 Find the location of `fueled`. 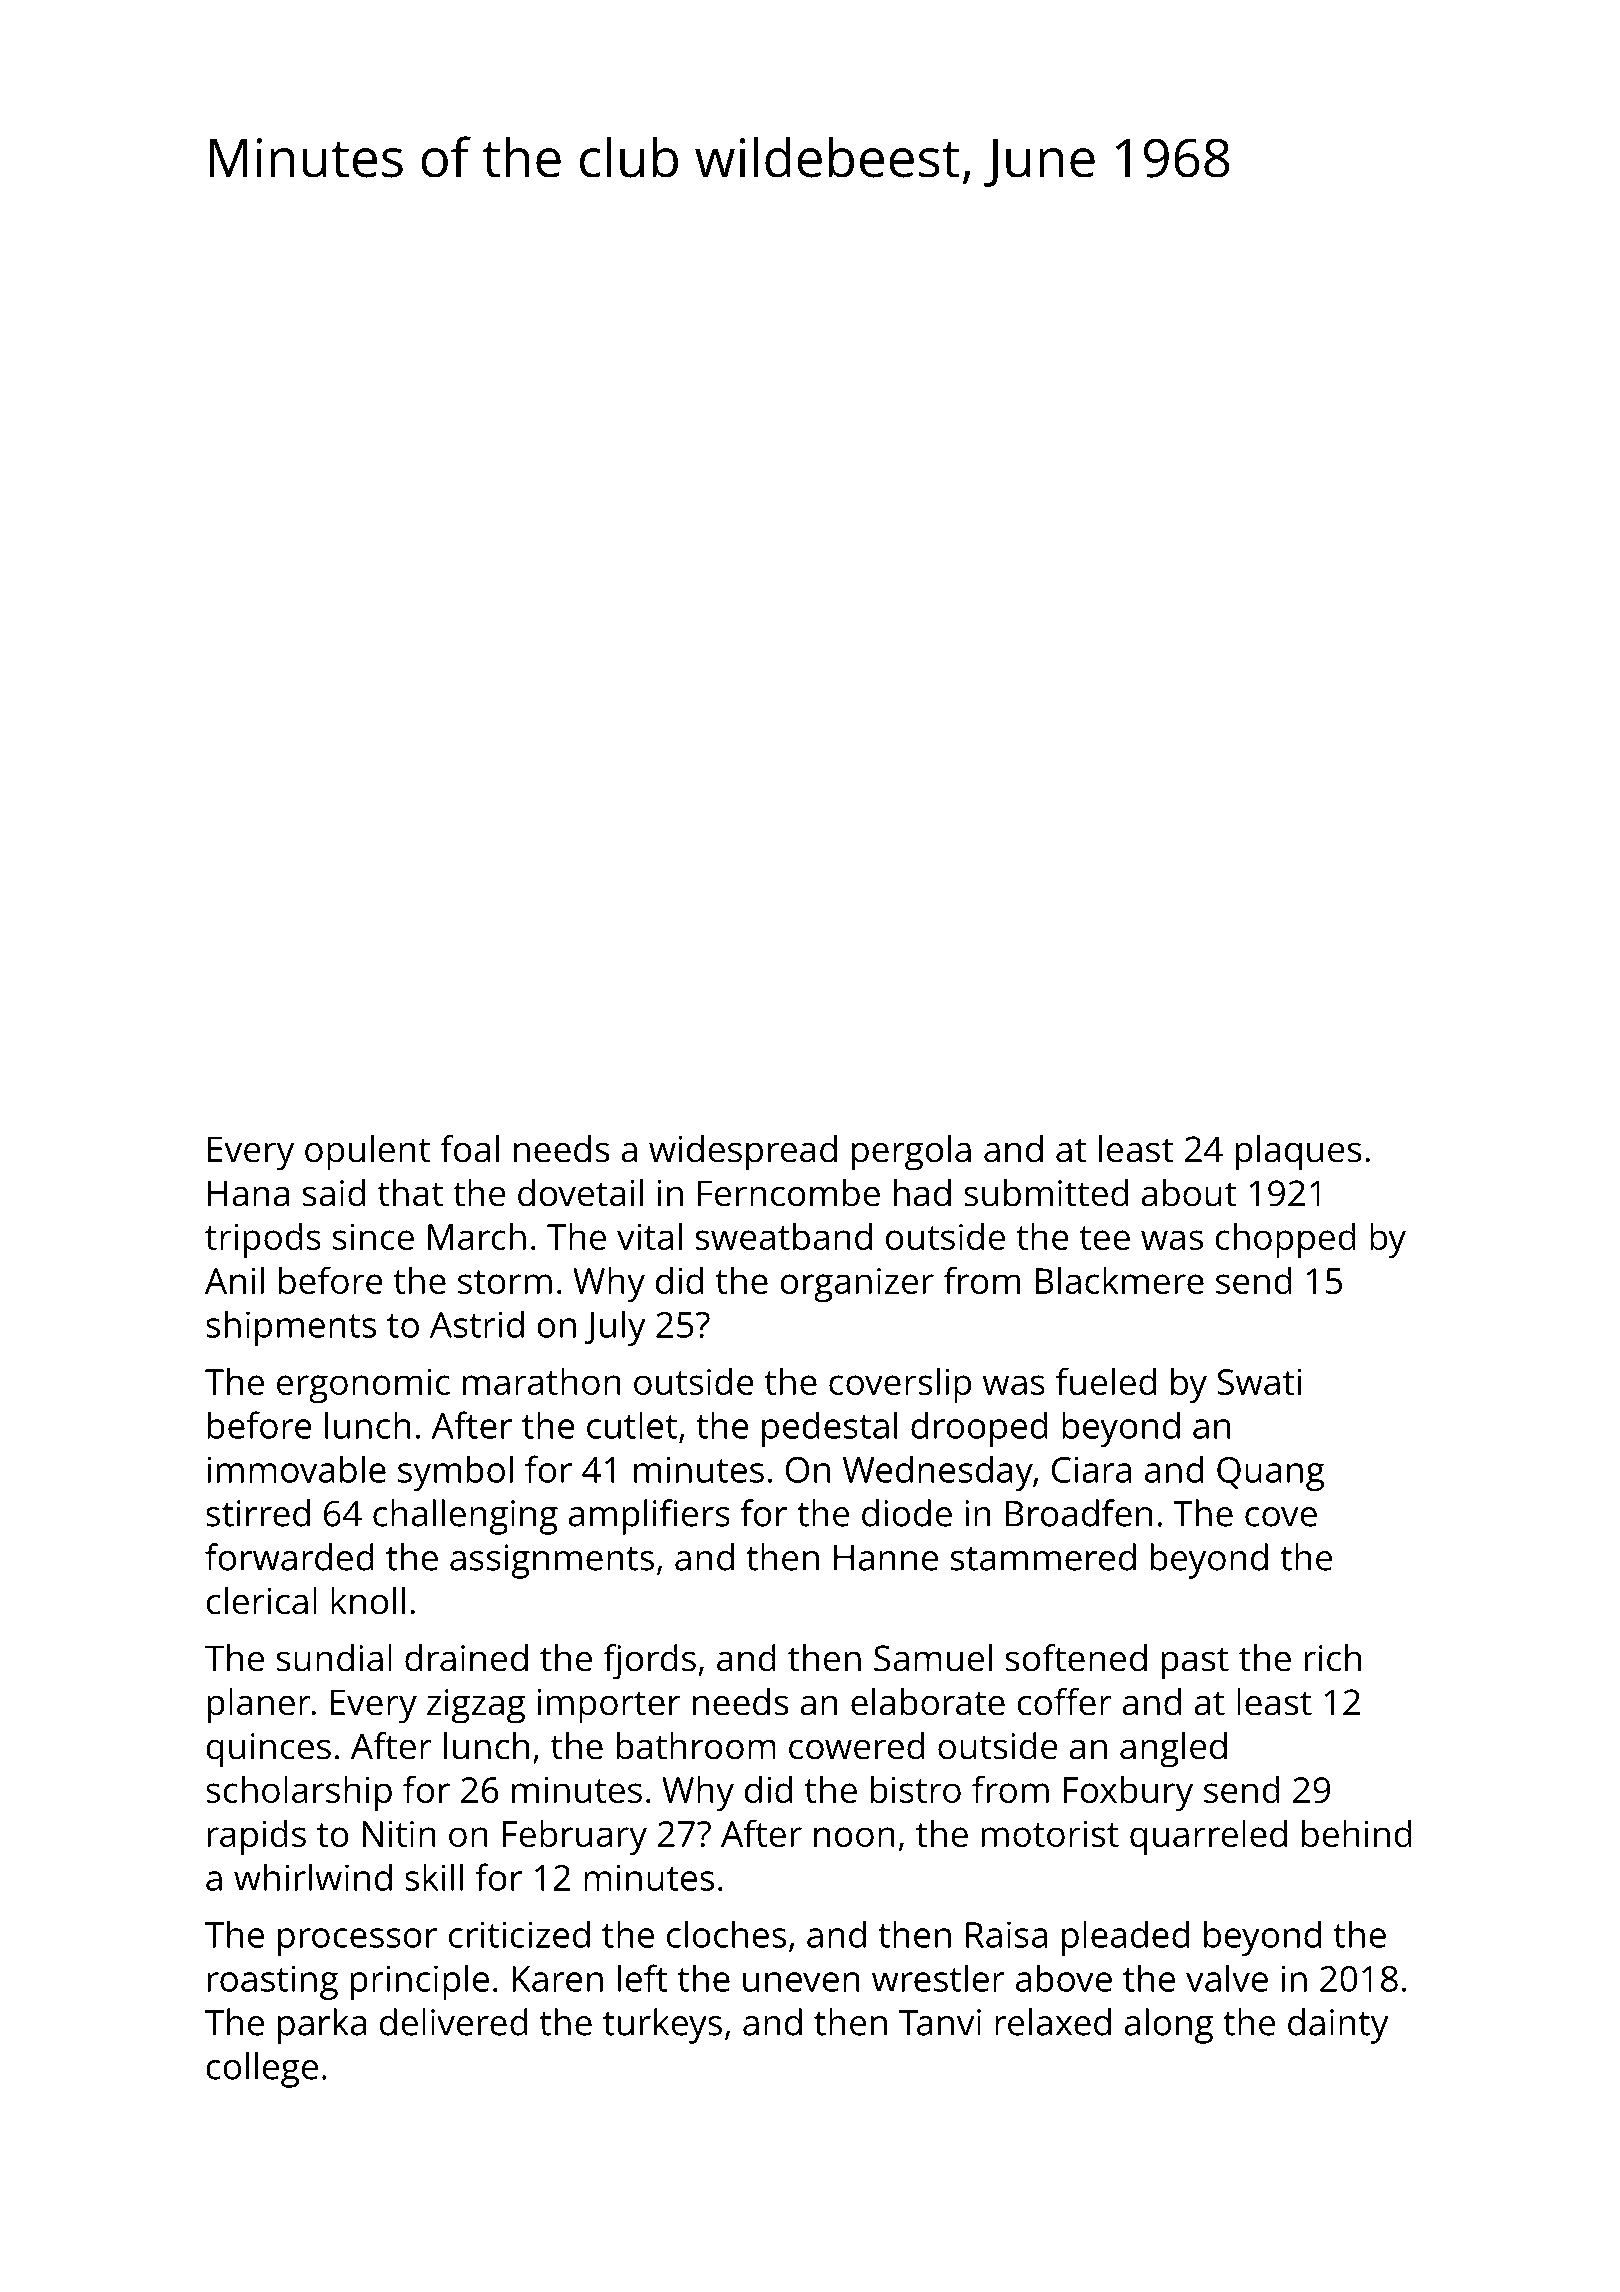

fueled is located at coordinates (1106, 1381).
